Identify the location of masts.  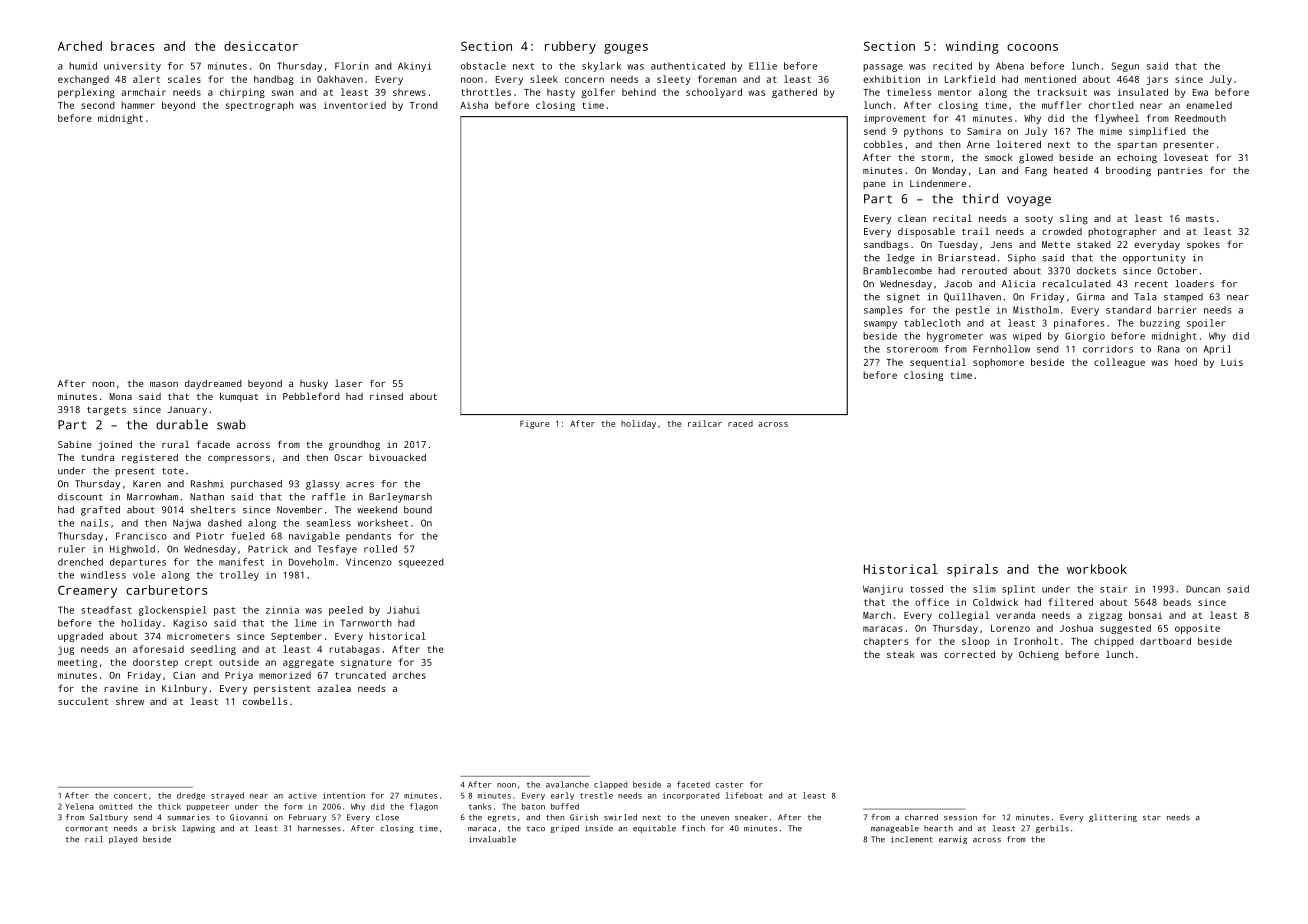
(1200, 218).
